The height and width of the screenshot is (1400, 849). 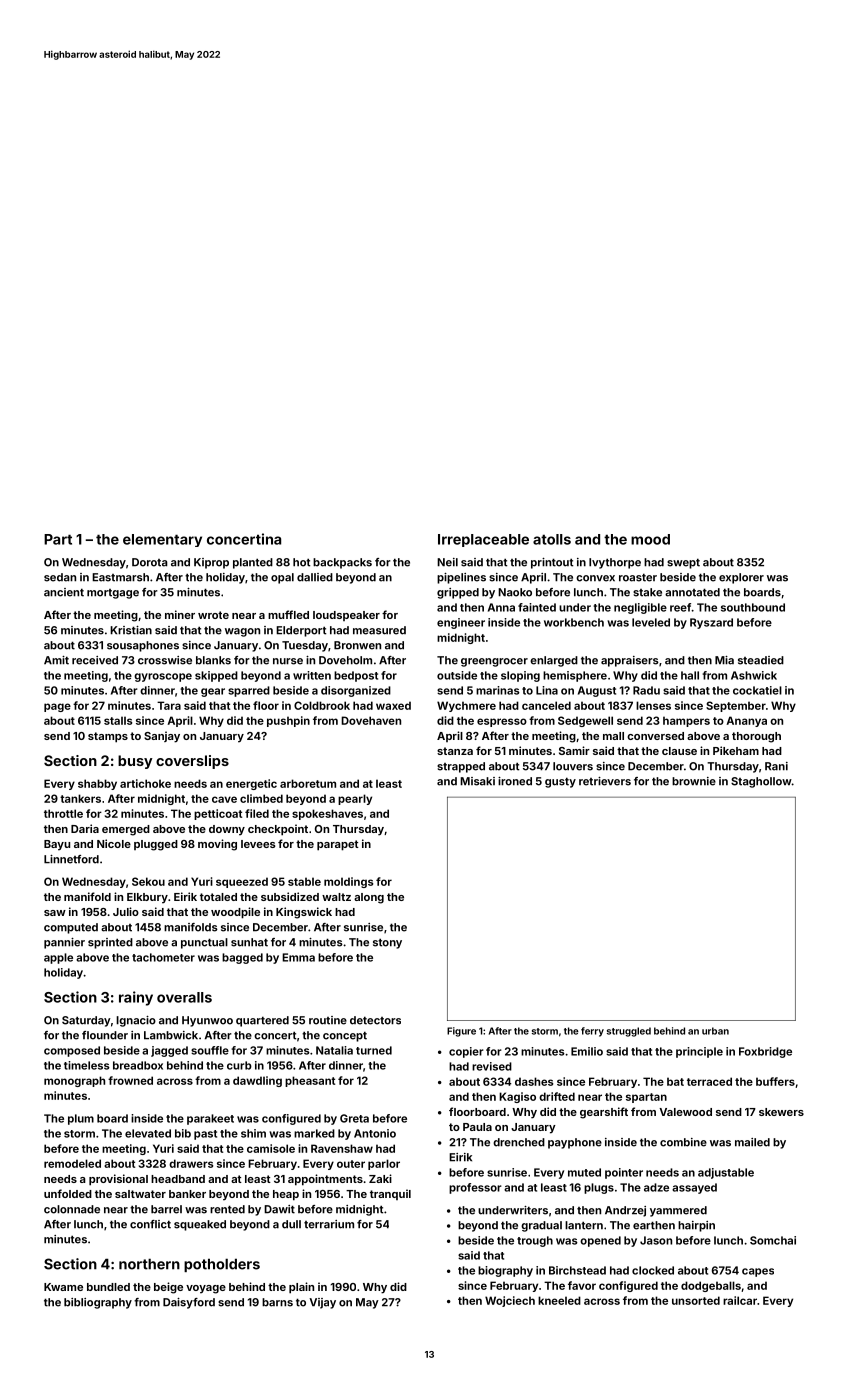 What do you see at coordinates (371, 720) in the screenshot?
I see `Dovehaven` at bounding box center [371, 720].
